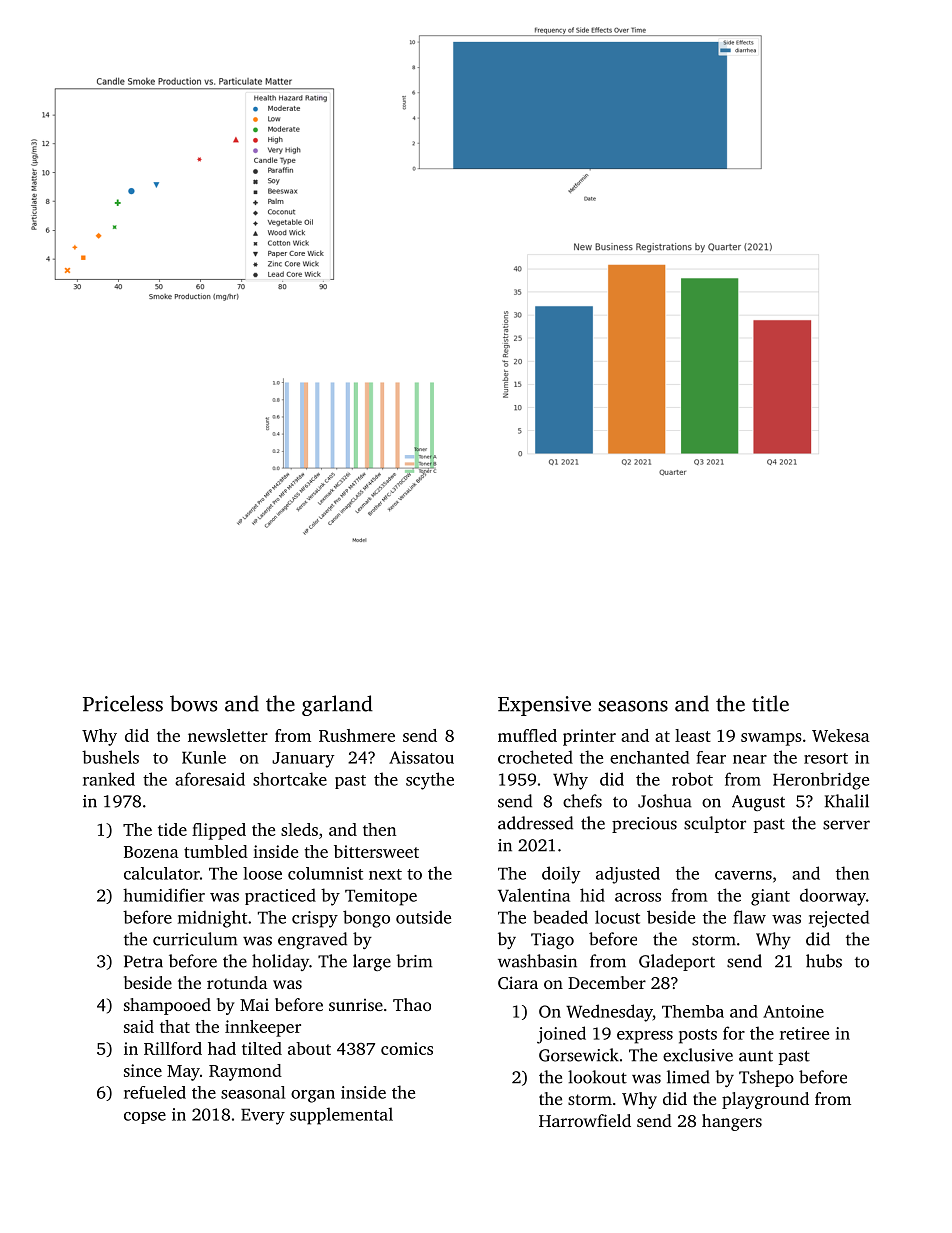 Image resolution: width=952 pixels, height=1233 pixels. Describe the element at coordinates (535, 823) in the page. I see `addressed` at that location.
